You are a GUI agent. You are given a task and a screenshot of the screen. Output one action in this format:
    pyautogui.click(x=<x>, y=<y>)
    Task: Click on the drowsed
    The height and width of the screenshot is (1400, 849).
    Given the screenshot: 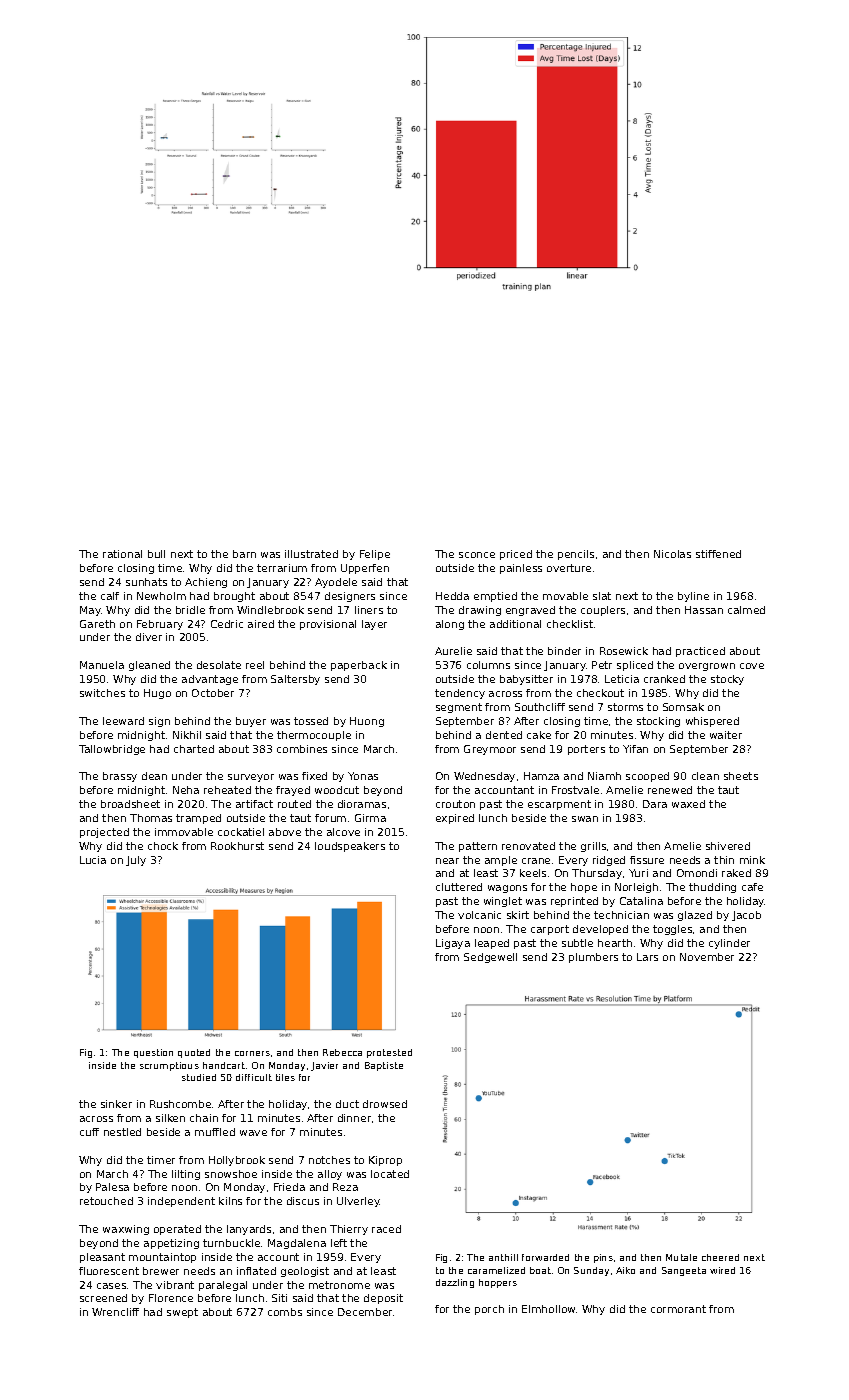 What is the action you would take?
    pyautogui.click(x=385, y=1104)
